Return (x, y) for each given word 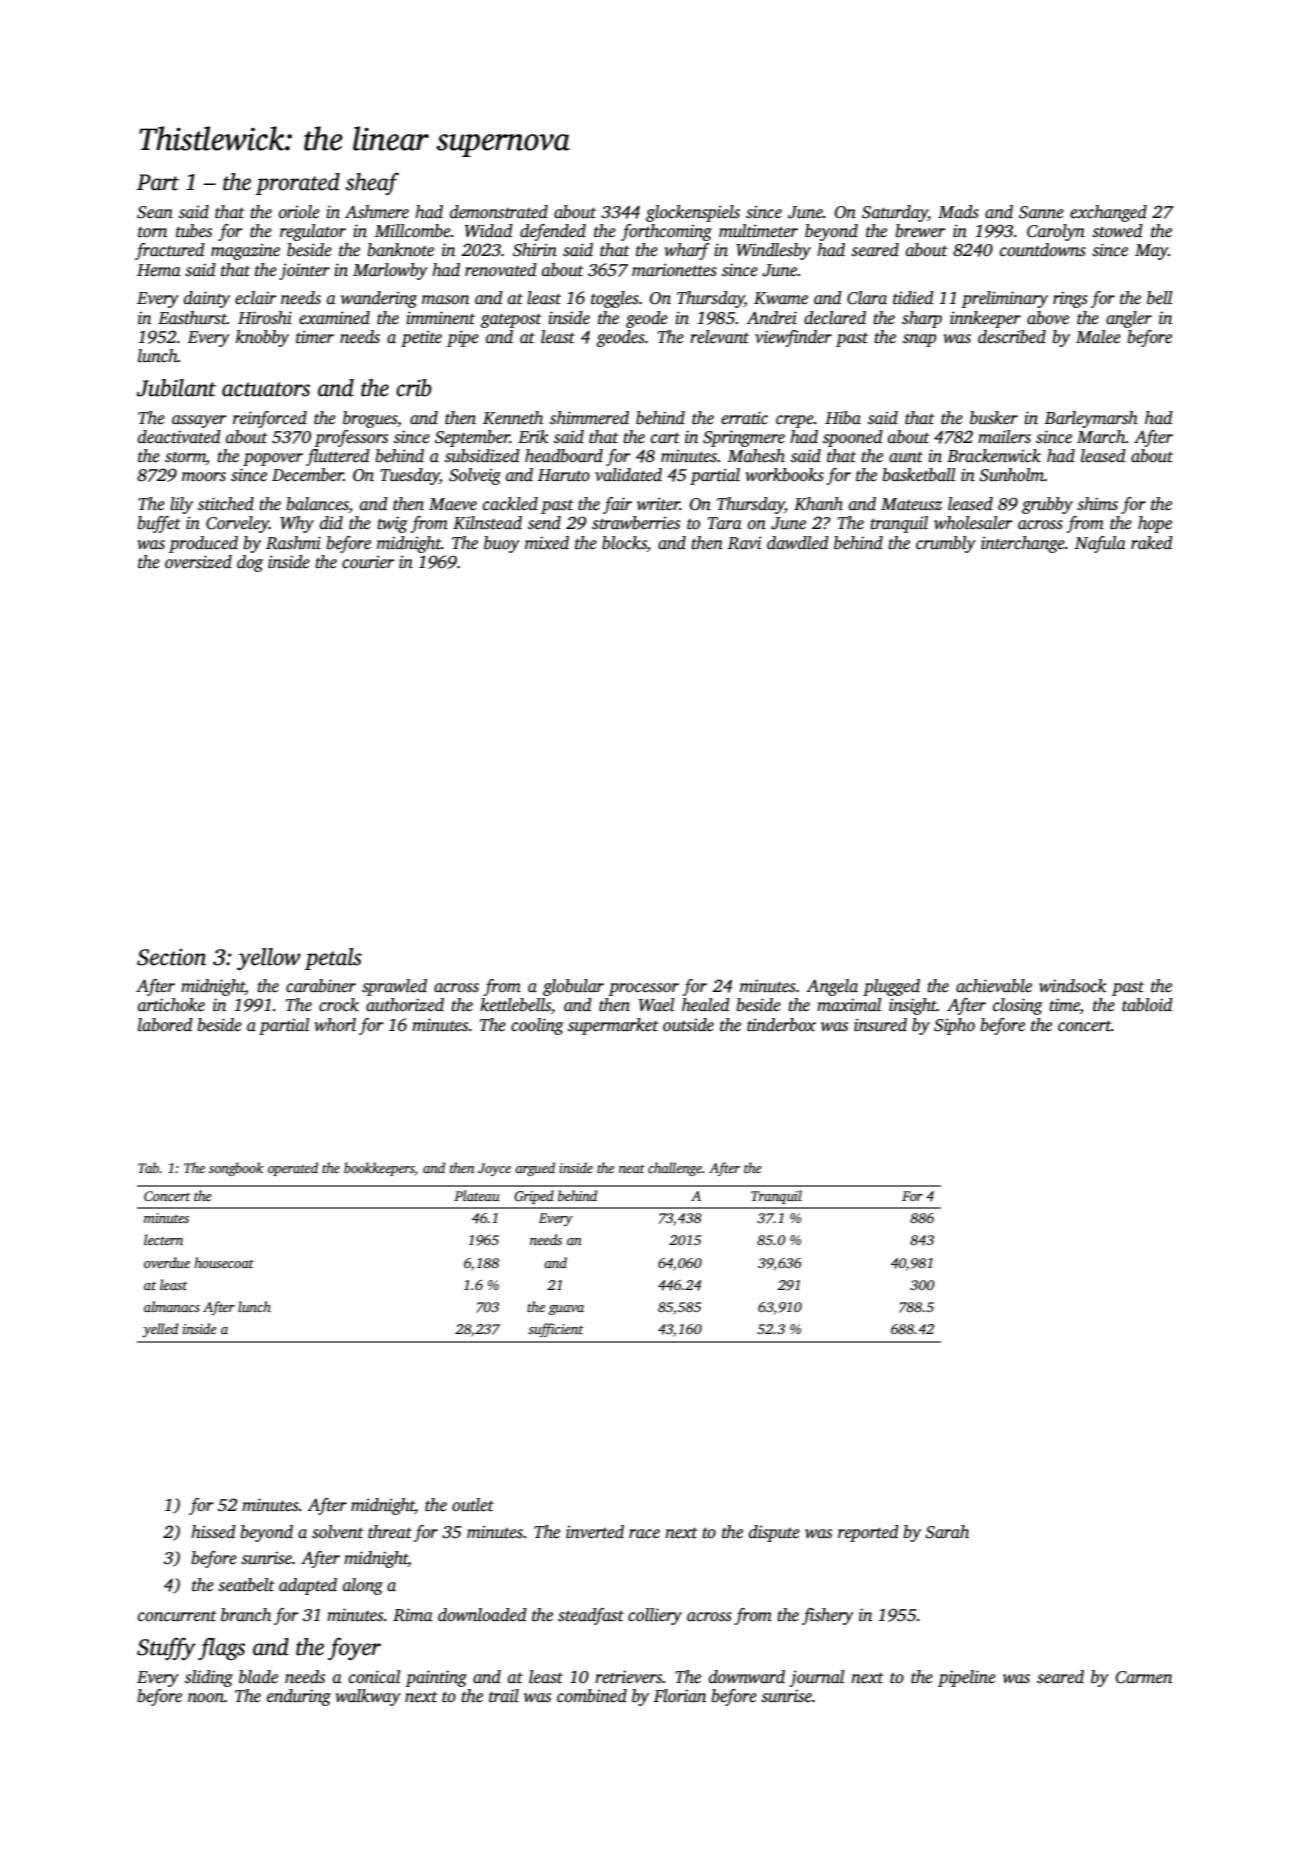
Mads (958, 212)
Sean (155, 212)
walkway (368, 1697)
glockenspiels (693, 213)
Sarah (947, 1532)
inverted (595, 1532)
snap (919, 340)
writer (658, 504)
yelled (160, 1330)
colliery (655, 1616)
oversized (198, 562)
